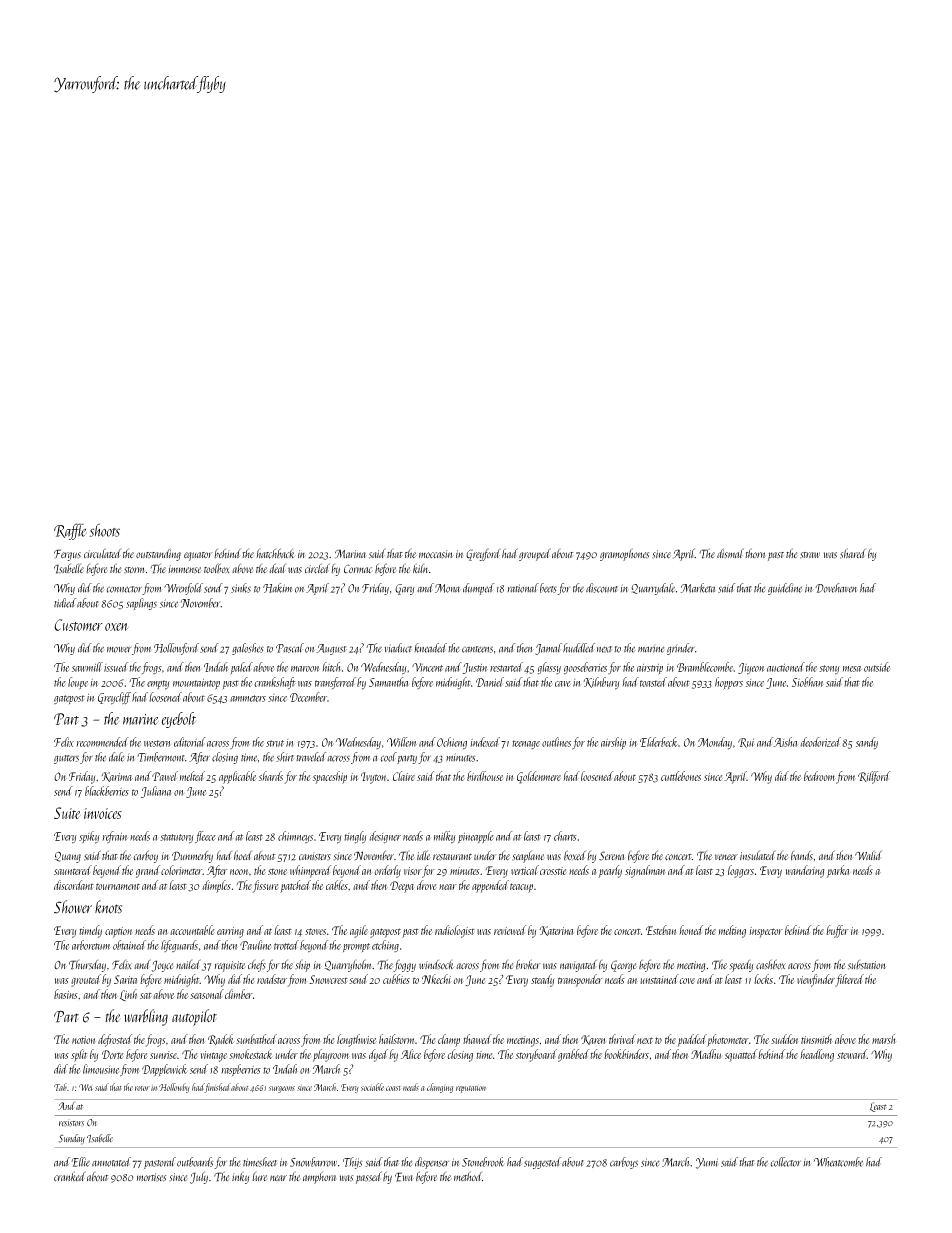 The width and height of the screenshot is (952, 1233). What do you see at coordinates (715, 743) in the screenshot?
I see `Monday` at bounding box center [715, 743].
